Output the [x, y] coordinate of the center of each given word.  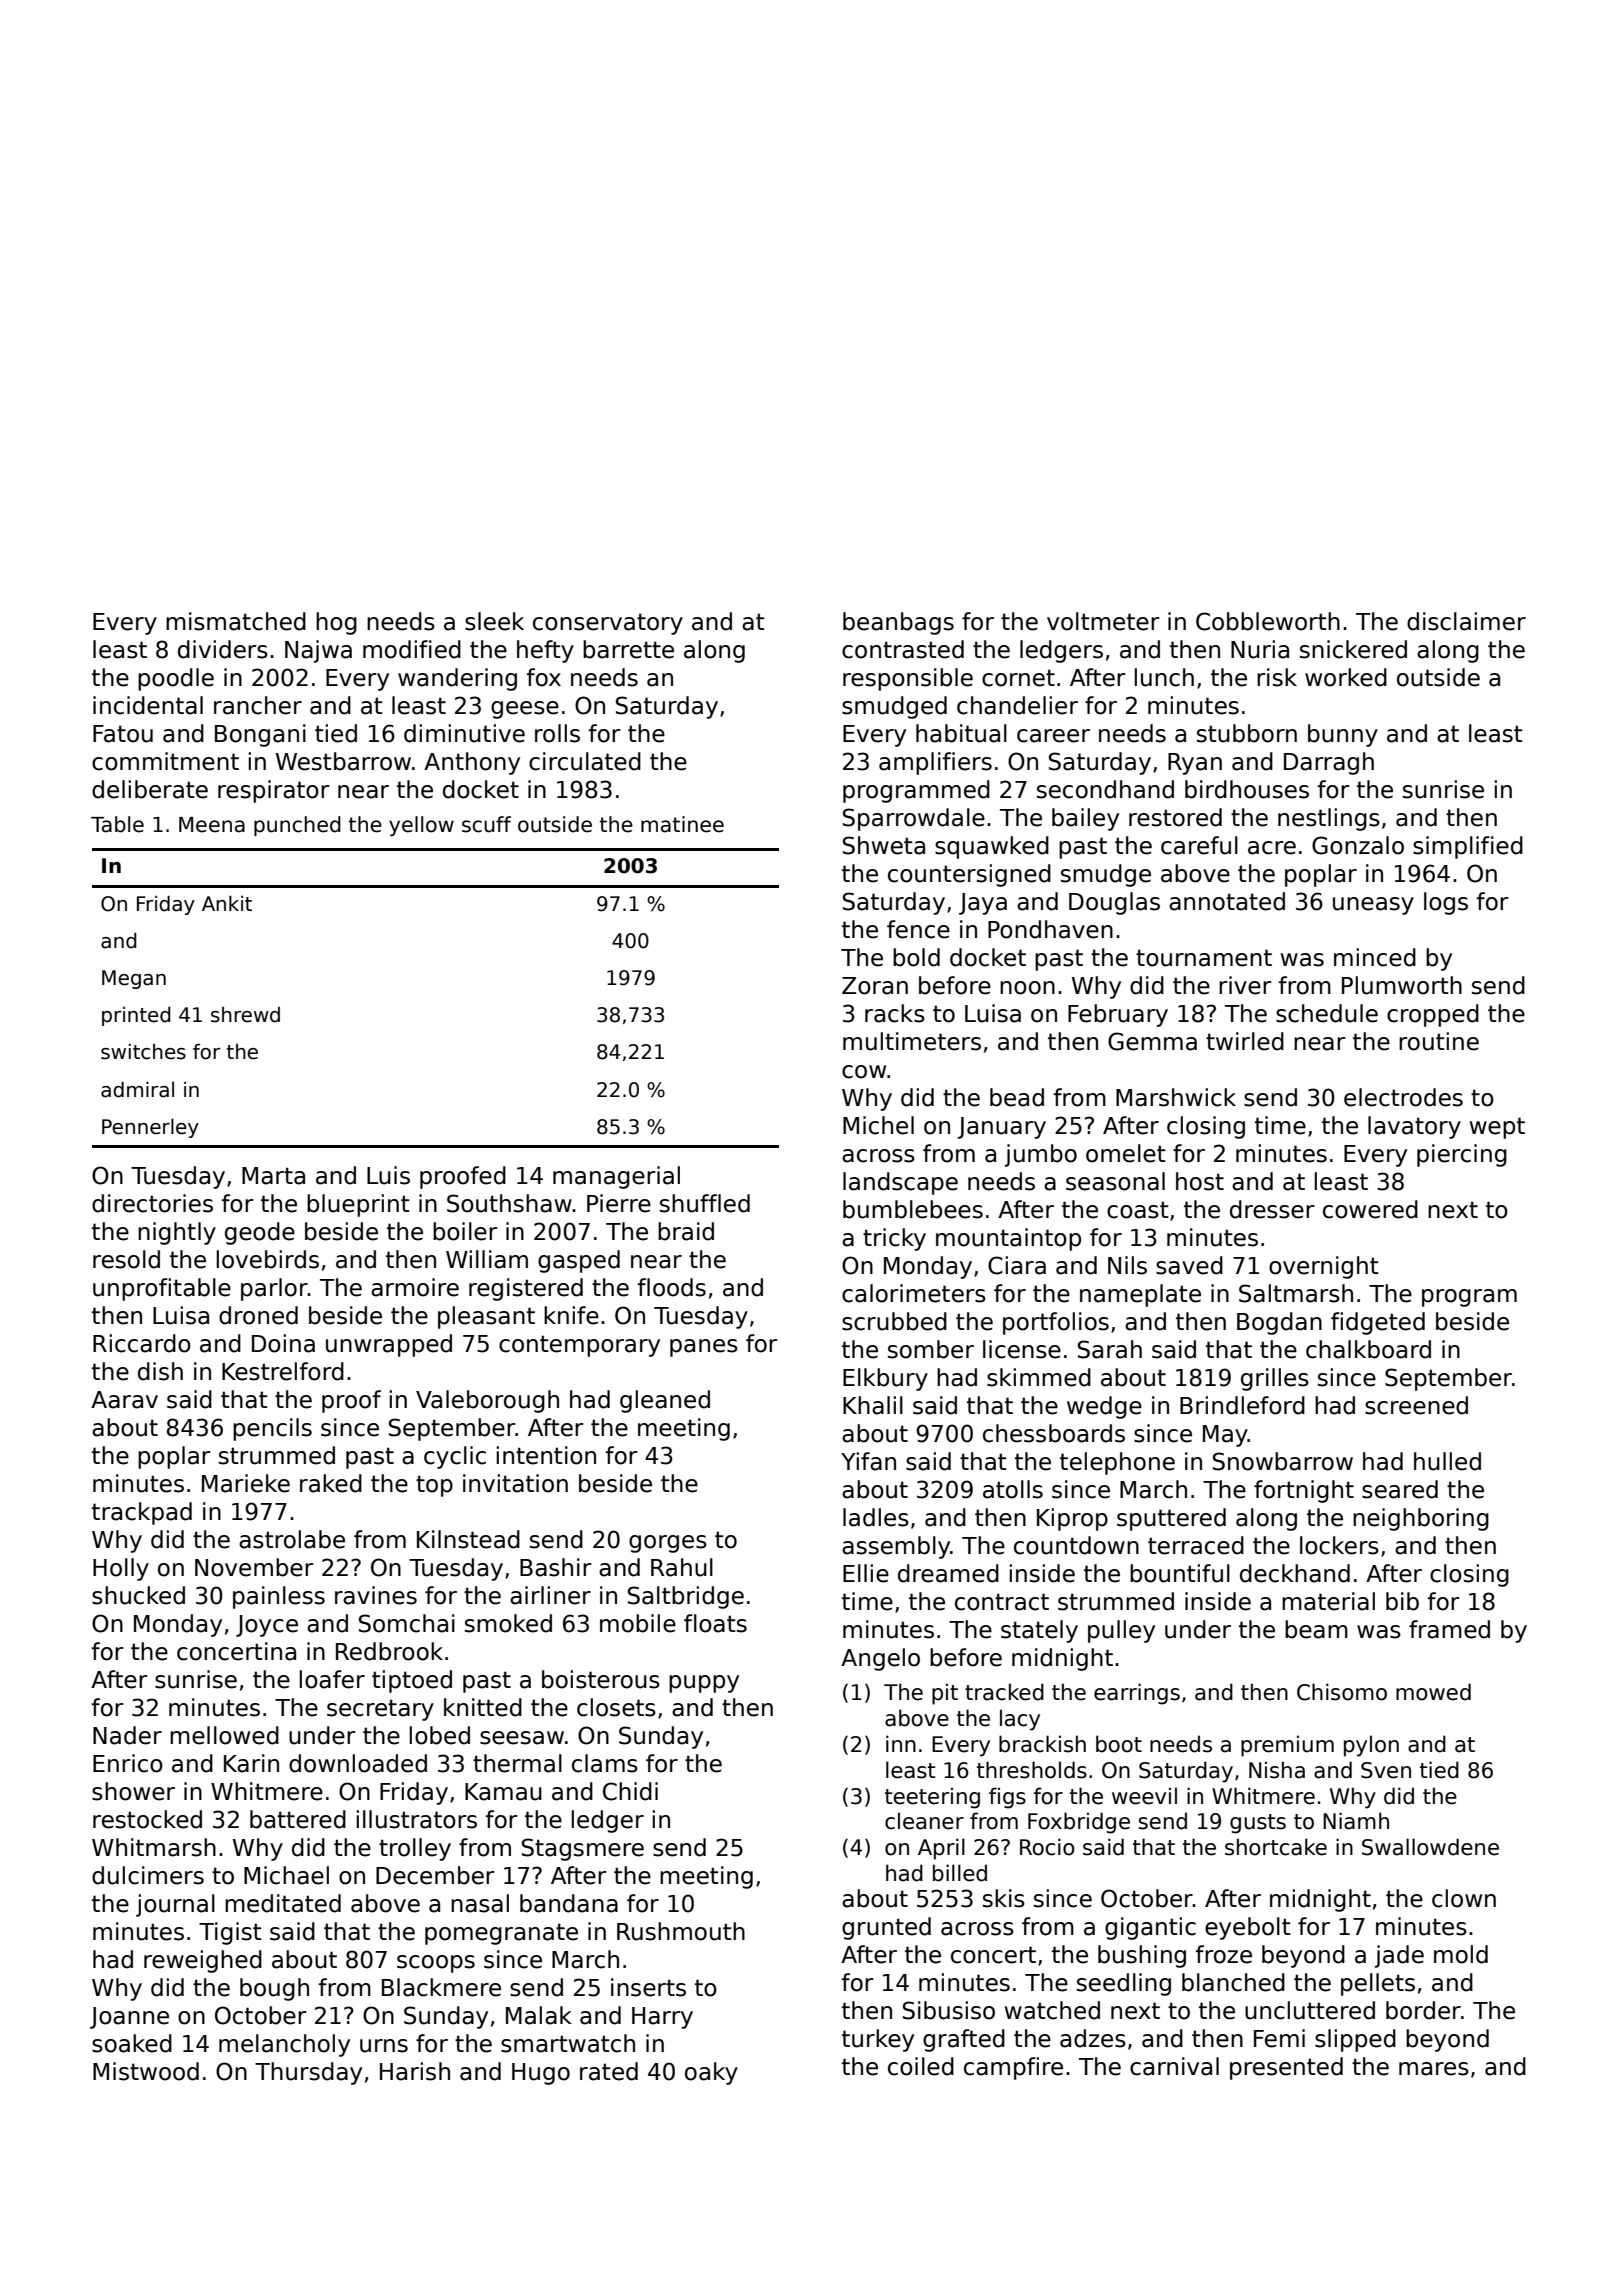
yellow [421, 826]
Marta [273, 1176]
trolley [415, 1849]
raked [331, 1483]
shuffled [705, 1203]
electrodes [1403, 1097]
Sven [1386, 1770]
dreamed [948, 1573]
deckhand [1295, 1573]
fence [918, 929]
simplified [1468, 847]
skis [1004, 1898]
